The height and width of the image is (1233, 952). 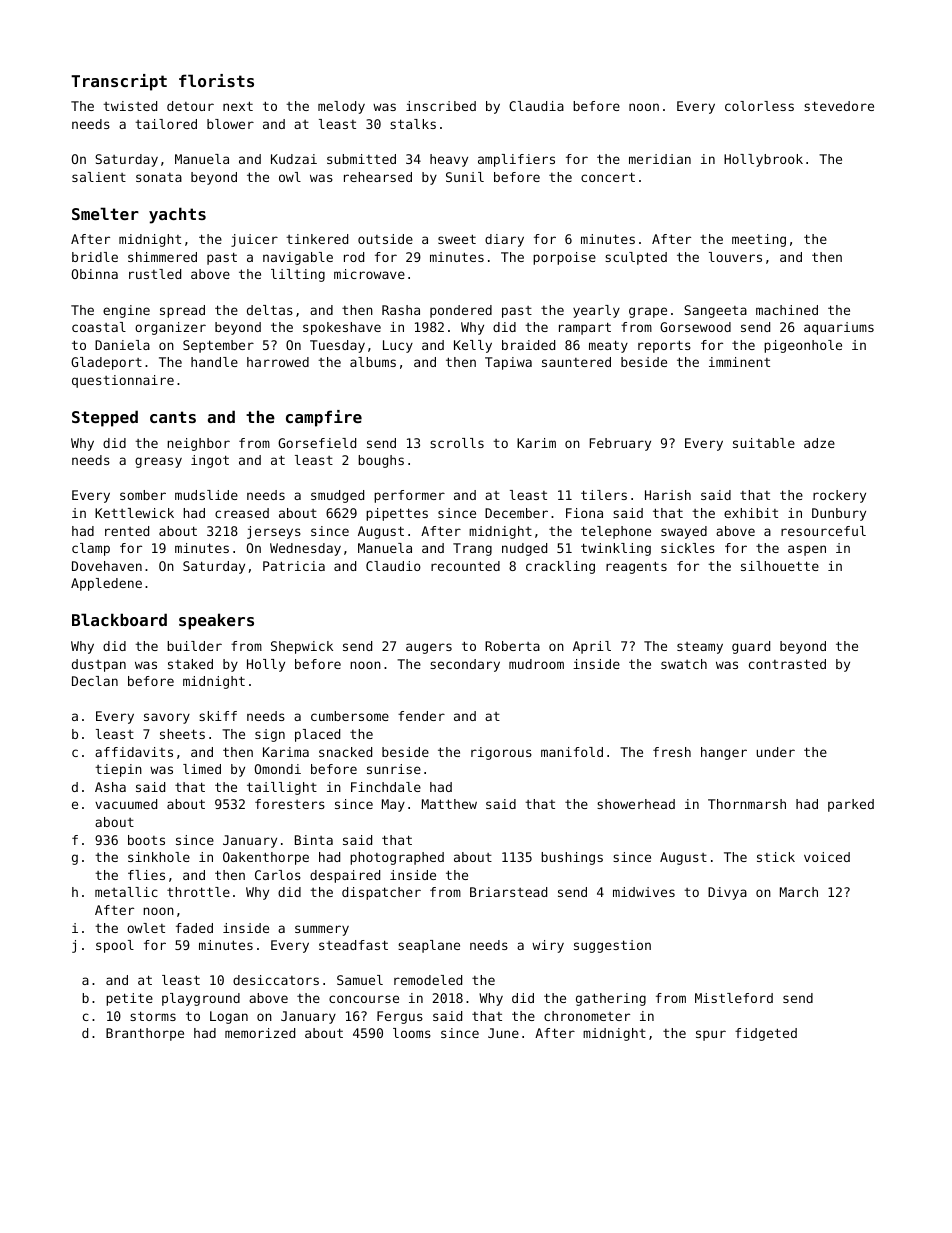 I want to click on florists, so click(x=216, y=80).
